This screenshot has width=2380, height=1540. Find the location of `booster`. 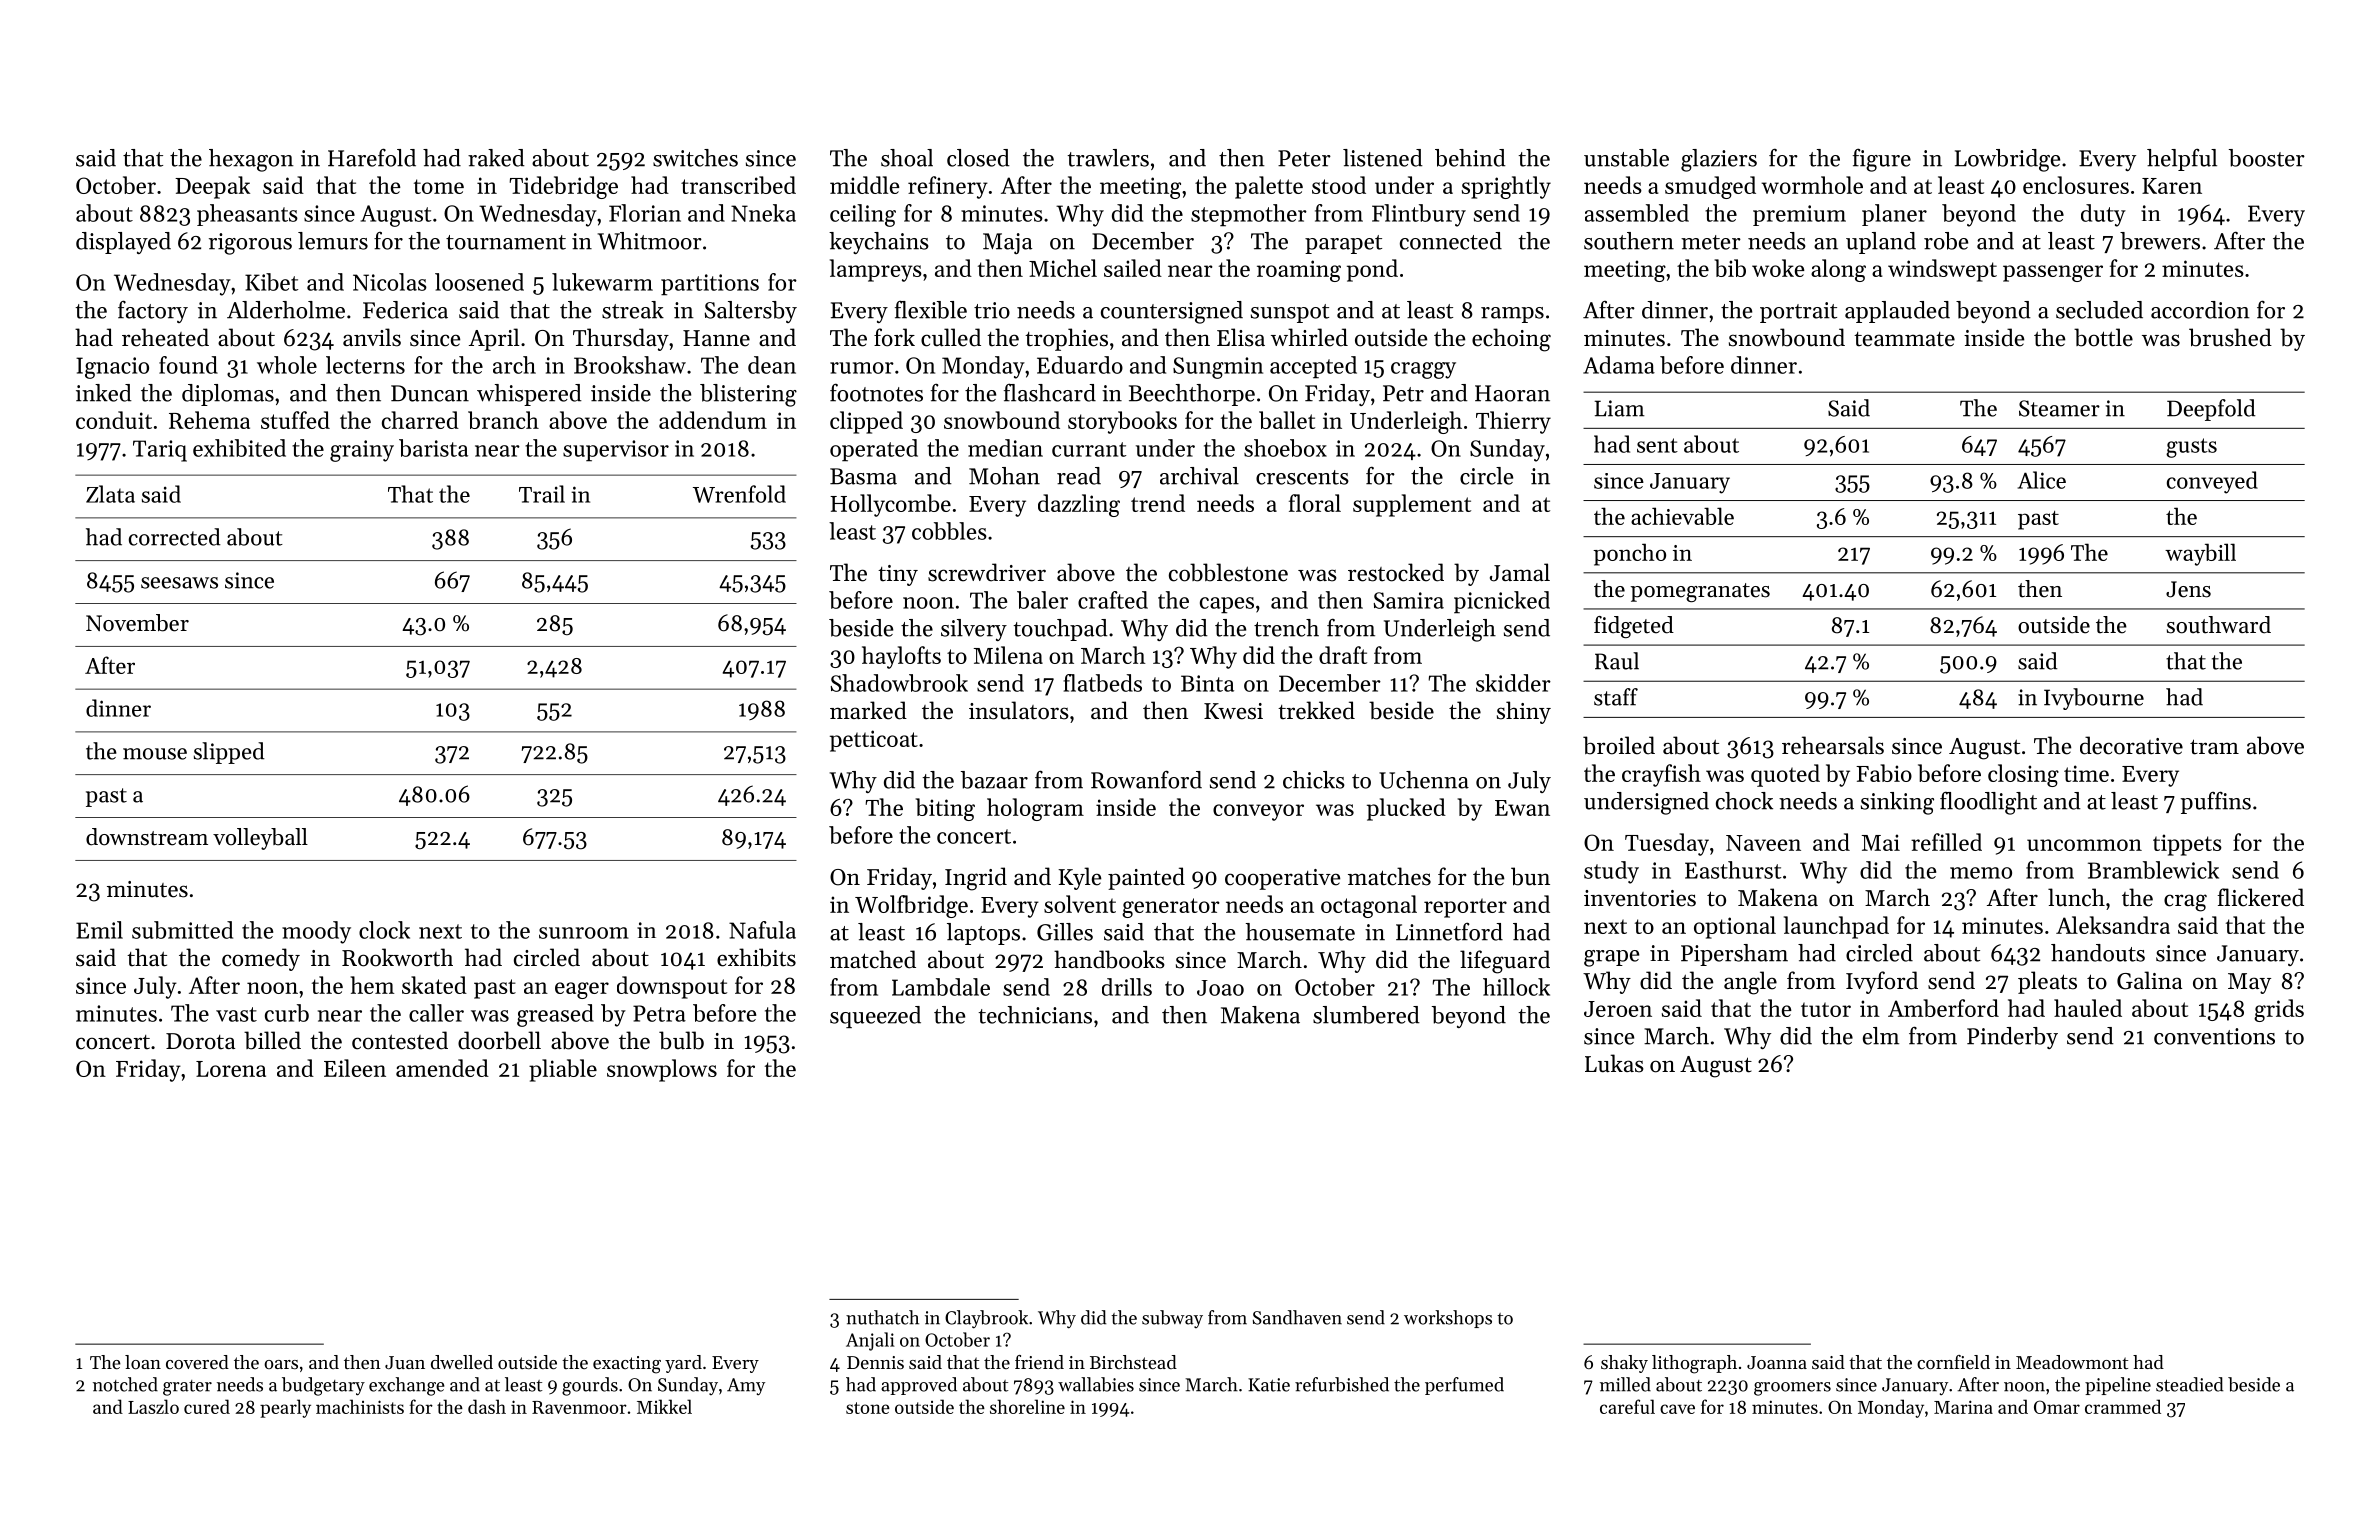

booster is located at coordinates (2267, 158).
